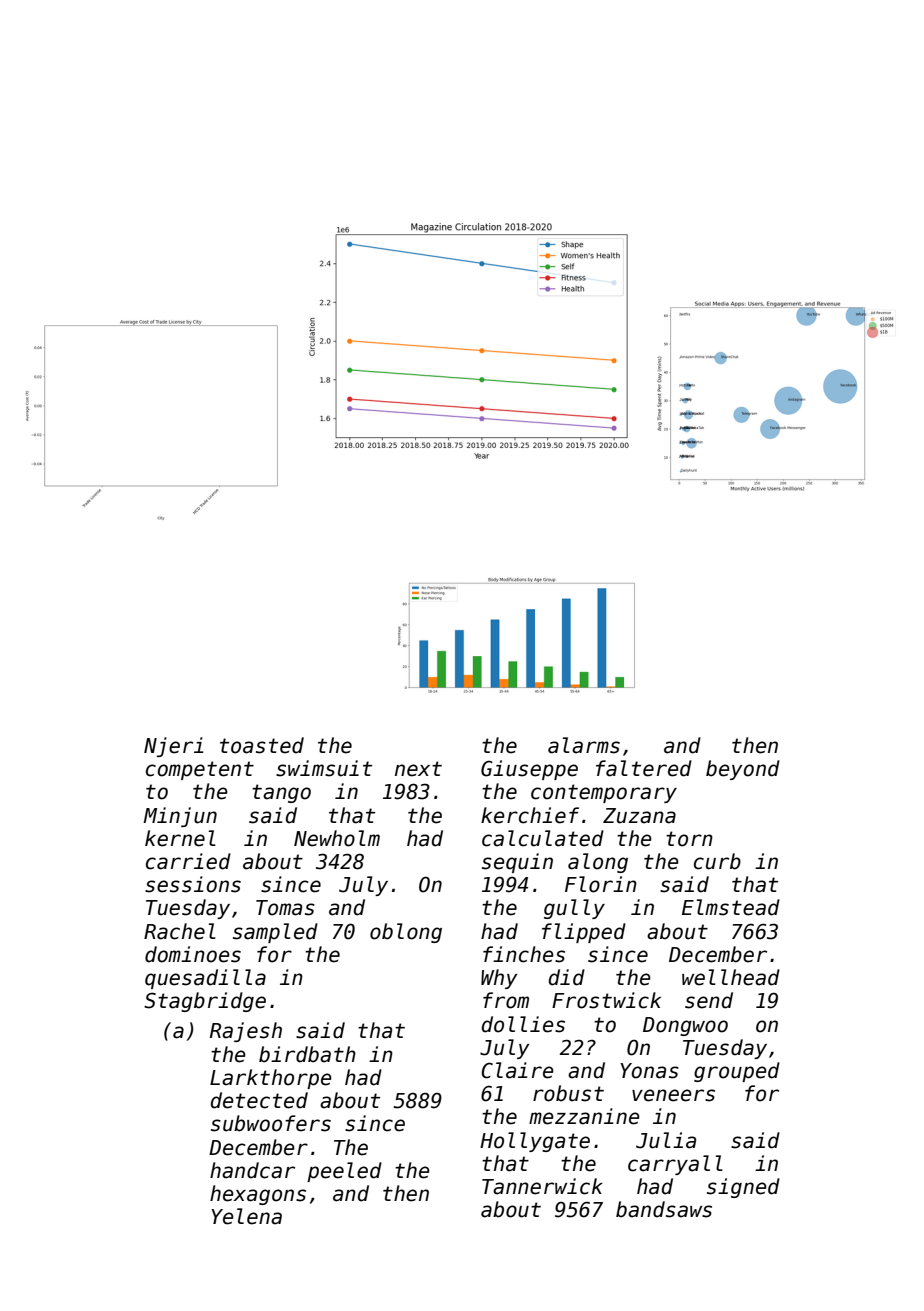 Image resolution: width=924 pixels, height=1311 pixels. Describe the element at coordinates (262, 745) in the image. I see `toasted` at that location.
